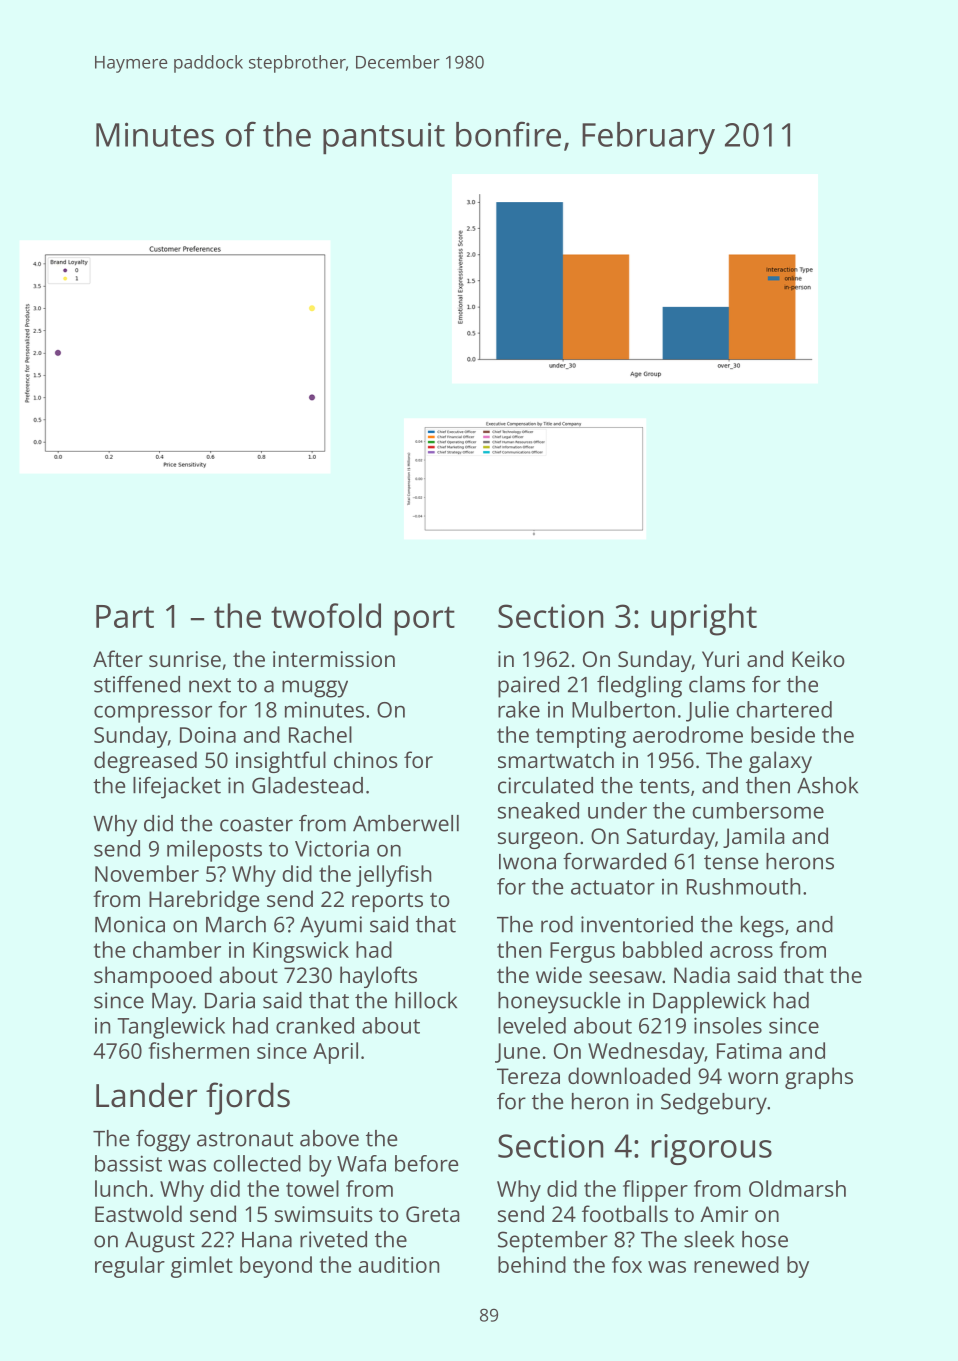 The image size is (958, 1361). What do you see at coordinates (378, 977) in the image?
I see `haylofts` at bounding box center [378, 977].
